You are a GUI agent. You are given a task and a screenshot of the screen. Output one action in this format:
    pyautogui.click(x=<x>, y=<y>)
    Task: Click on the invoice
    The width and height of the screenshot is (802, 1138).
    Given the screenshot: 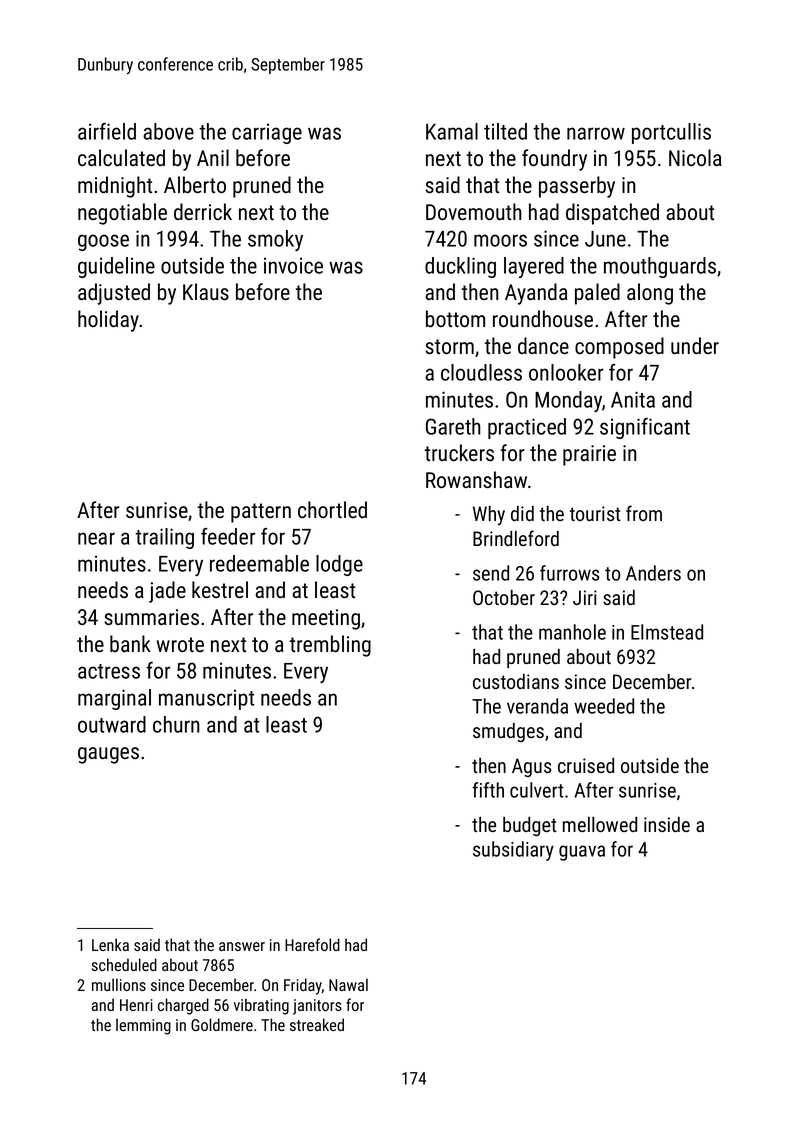 What is the action you would take?
    pyautogui.click(x=293, y=265)
